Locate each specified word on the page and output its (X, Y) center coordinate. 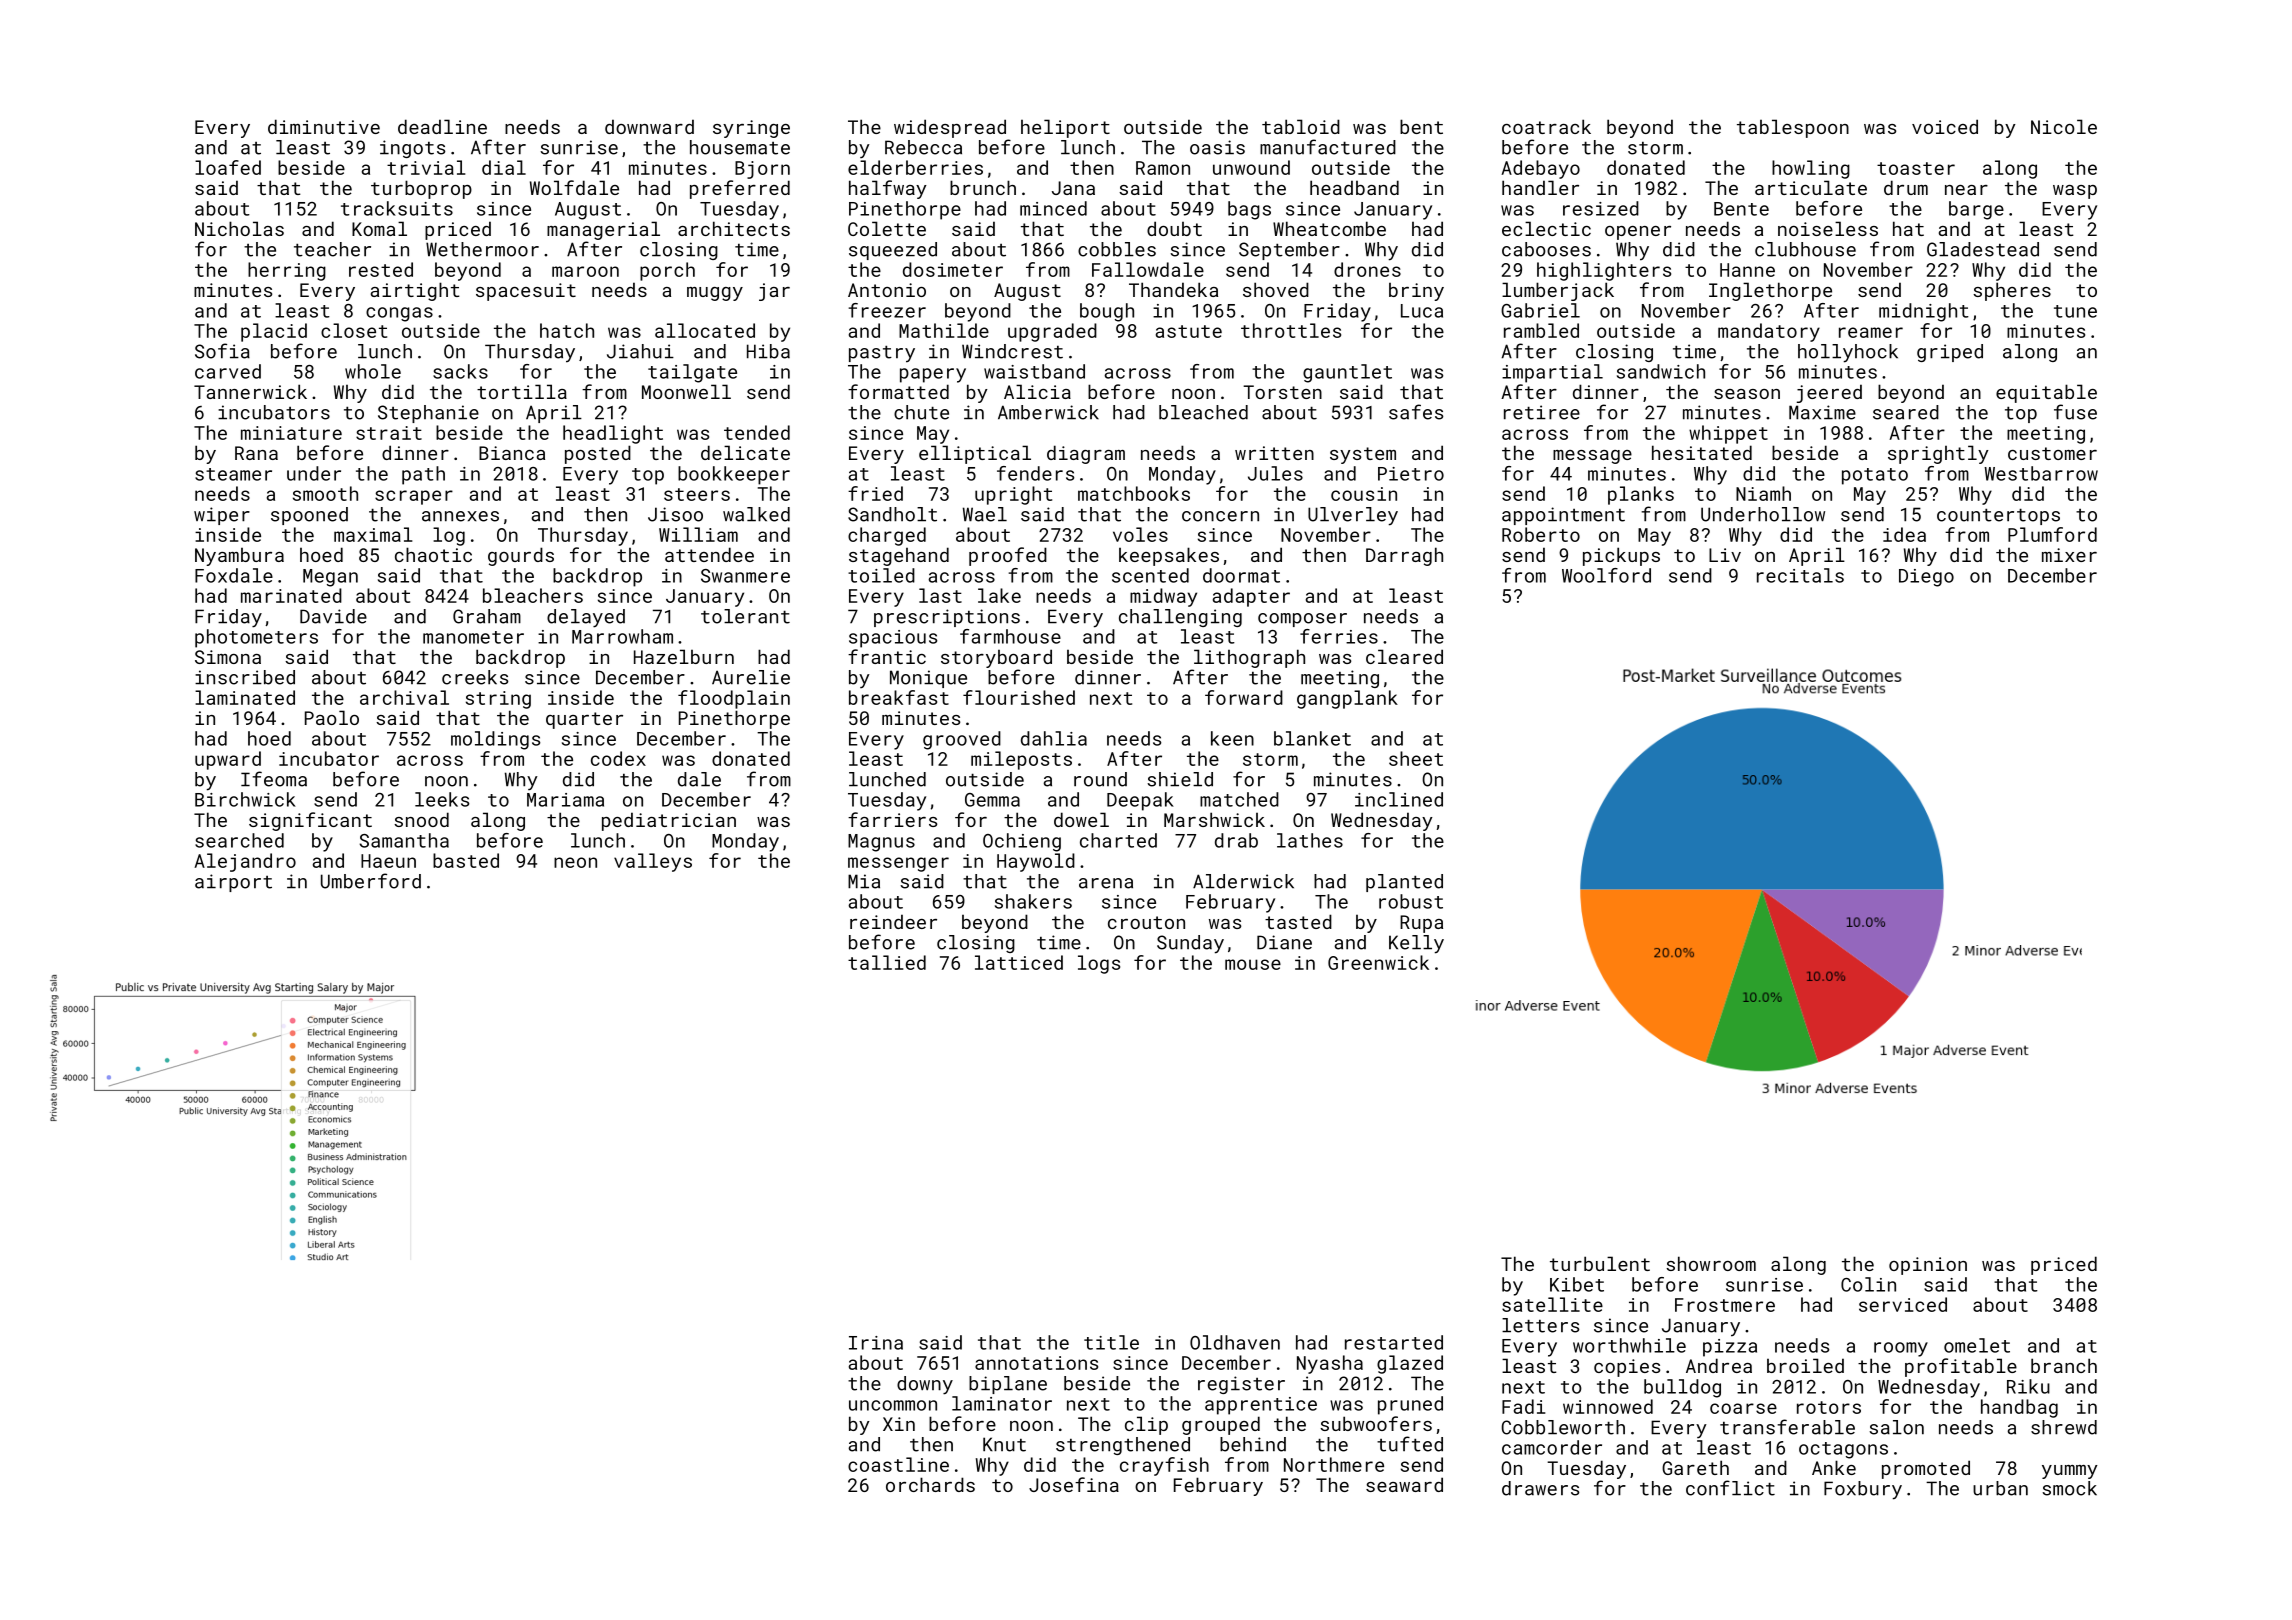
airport (233, 883)
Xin (899, 1424)
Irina (876, 1343)
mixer (2069, 555)
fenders (1035, 473)
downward (649, 126)
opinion (1928, 1266)
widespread (950, 128)
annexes (460, 516)
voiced (1945, 126)
